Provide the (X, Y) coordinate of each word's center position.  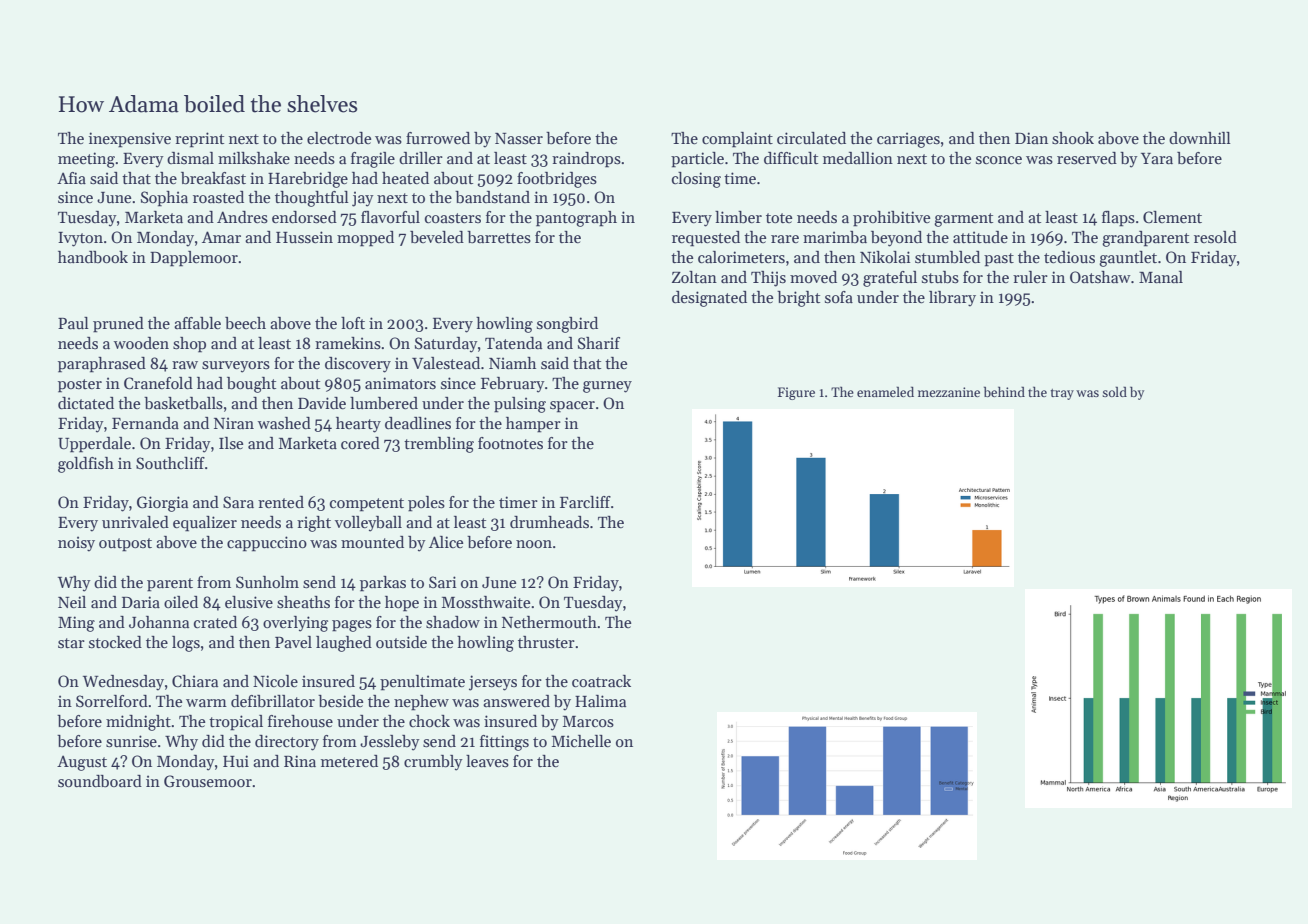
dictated (86, 403)
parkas (383, 584)
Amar (221, 237)
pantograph (576, 219)
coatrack (601, 681)
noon (534, 544)
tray (1062, 394)
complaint (737, 140)
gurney (607, 387)
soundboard (100, 781)
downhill (1200, 138)
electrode (339, 138)
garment (963, 220)
